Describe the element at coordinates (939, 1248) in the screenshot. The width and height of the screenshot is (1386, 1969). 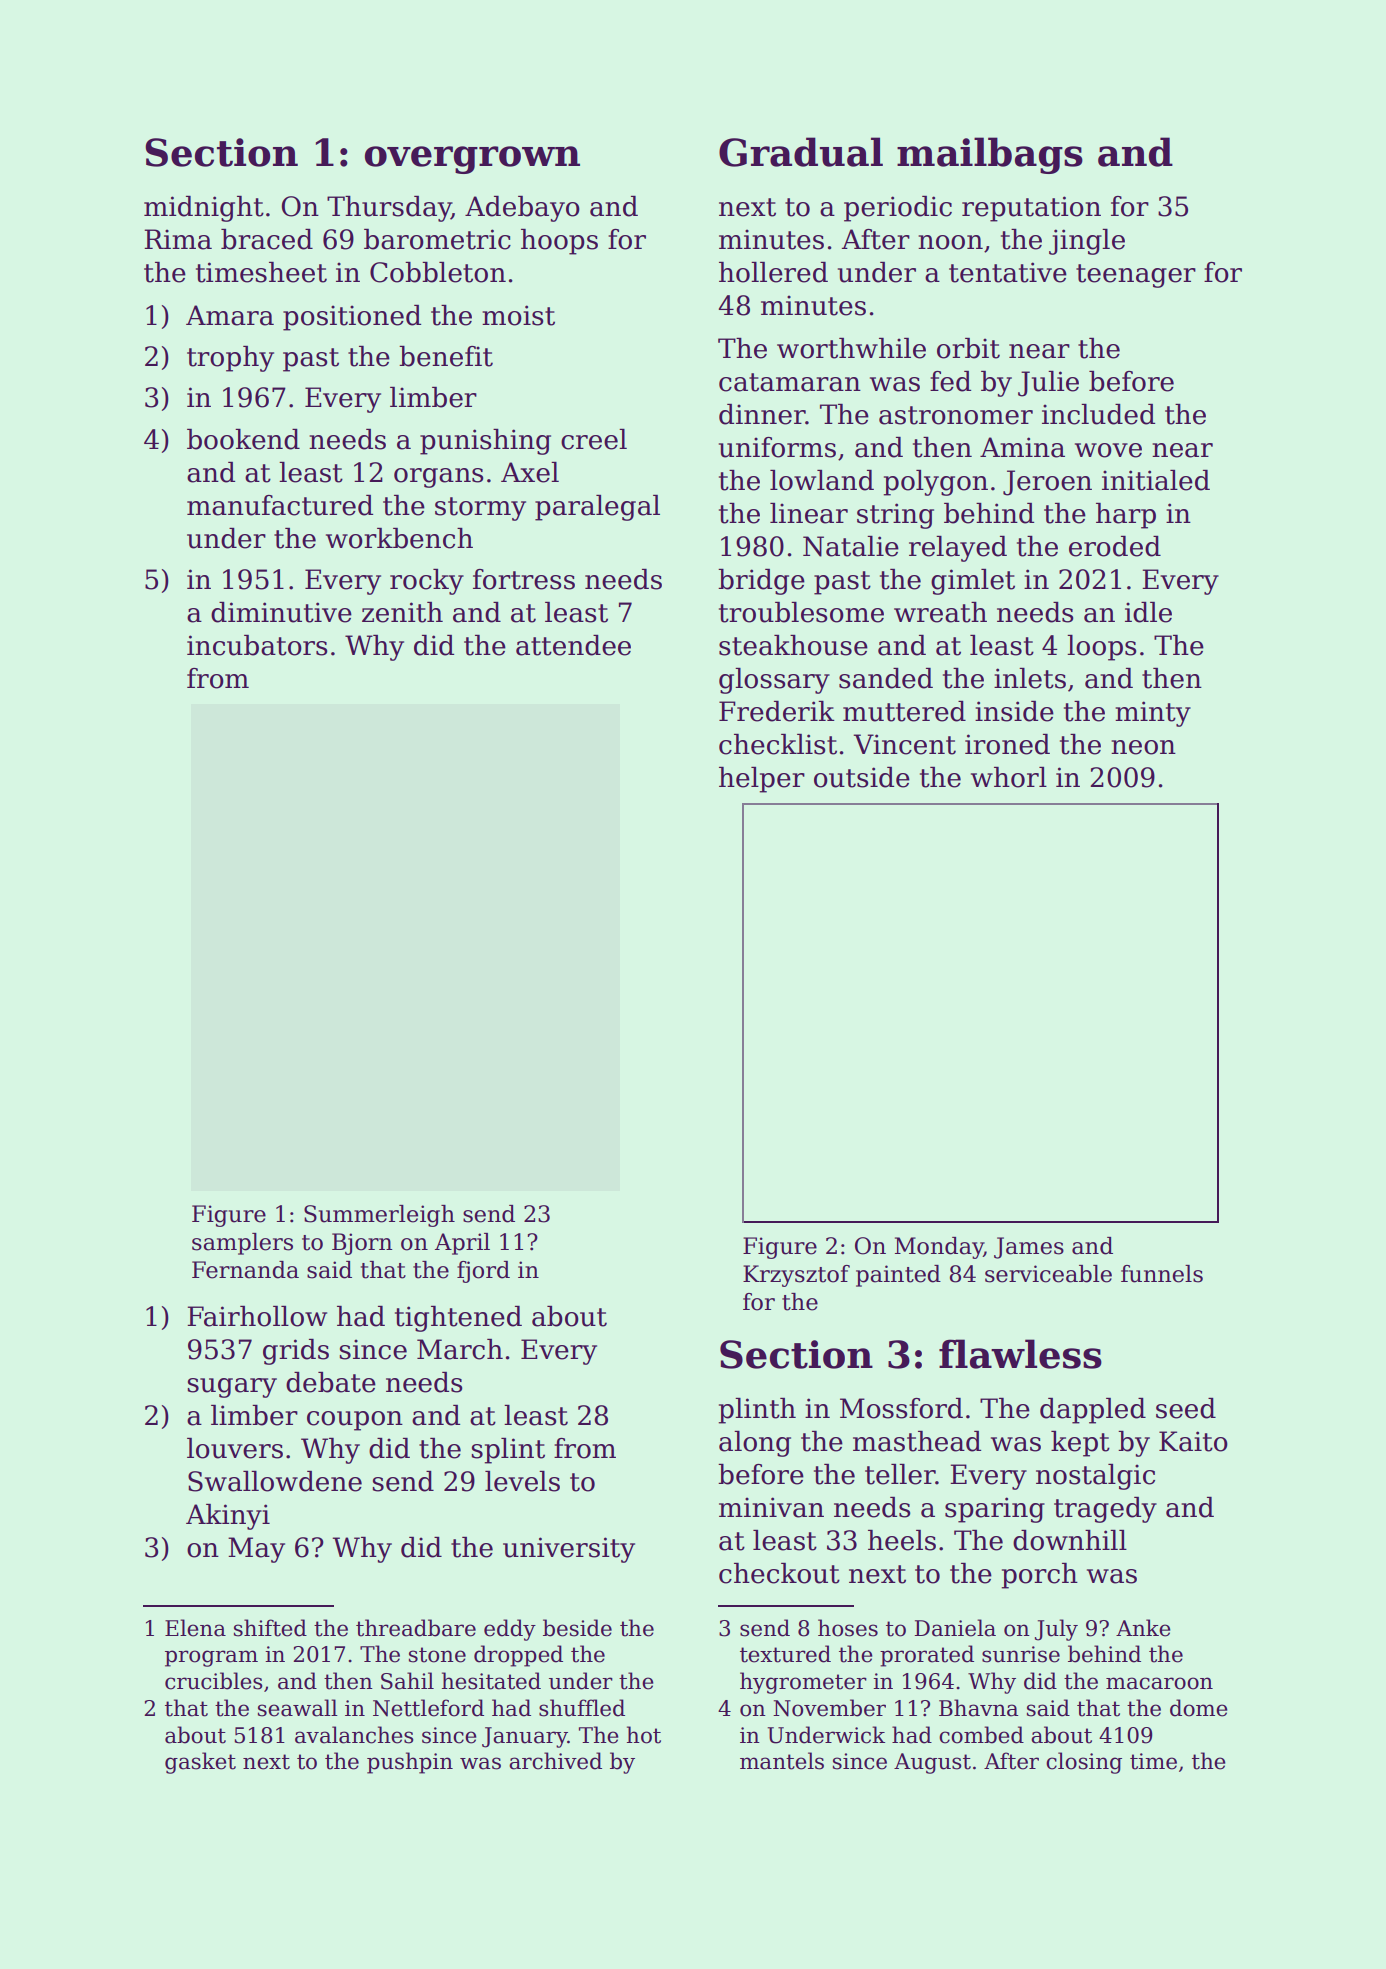
I see `Monday` at that location.
